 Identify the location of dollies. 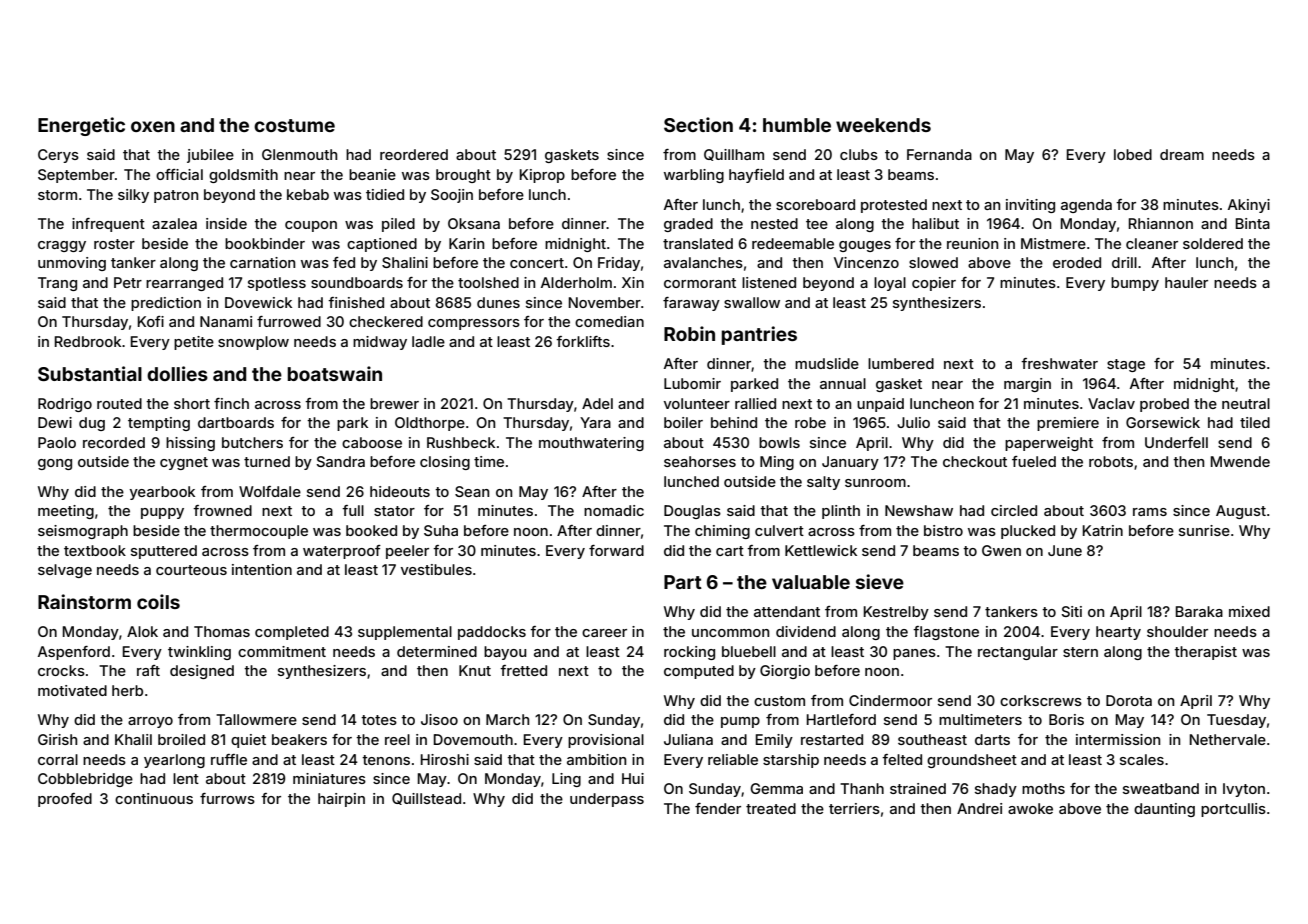
(177, 373).
